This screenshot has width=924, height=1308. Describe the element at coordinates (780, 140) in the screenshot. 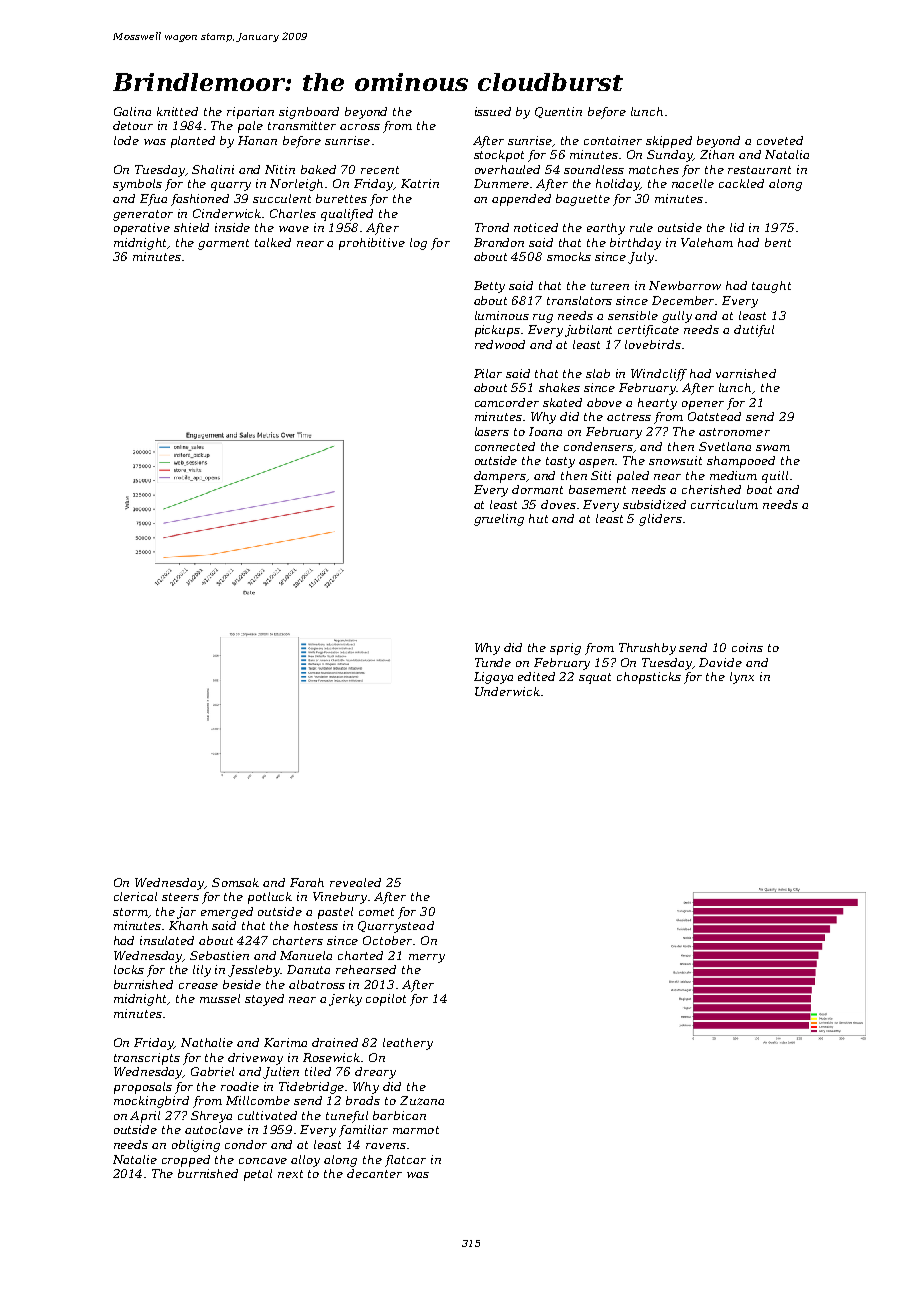

I see `coveted` at that location.
